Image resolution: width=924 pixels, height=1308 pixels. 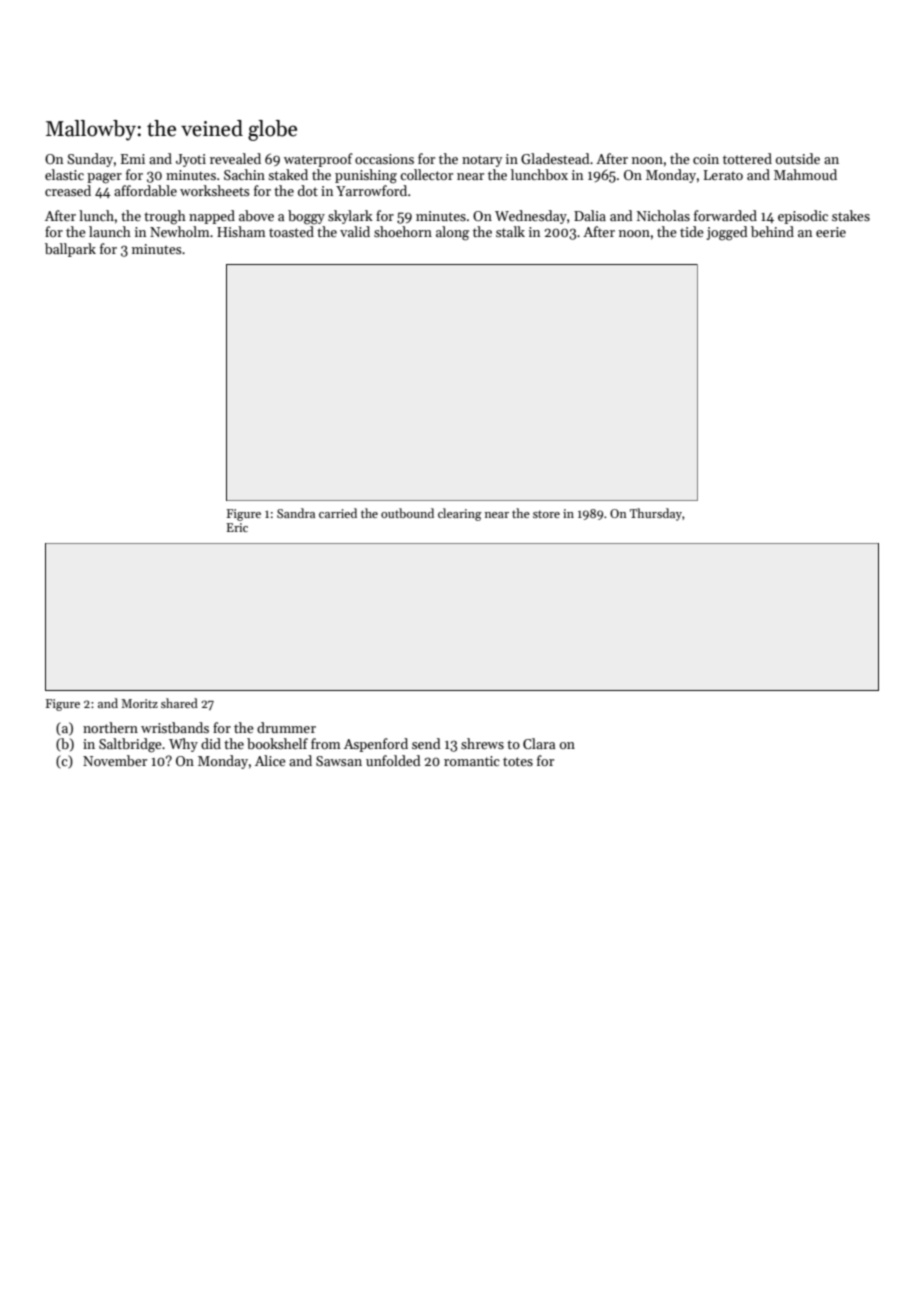 What do you see at coordinates (212, 217) in the page?
I see `napped` at bounding box center [212, 217].
